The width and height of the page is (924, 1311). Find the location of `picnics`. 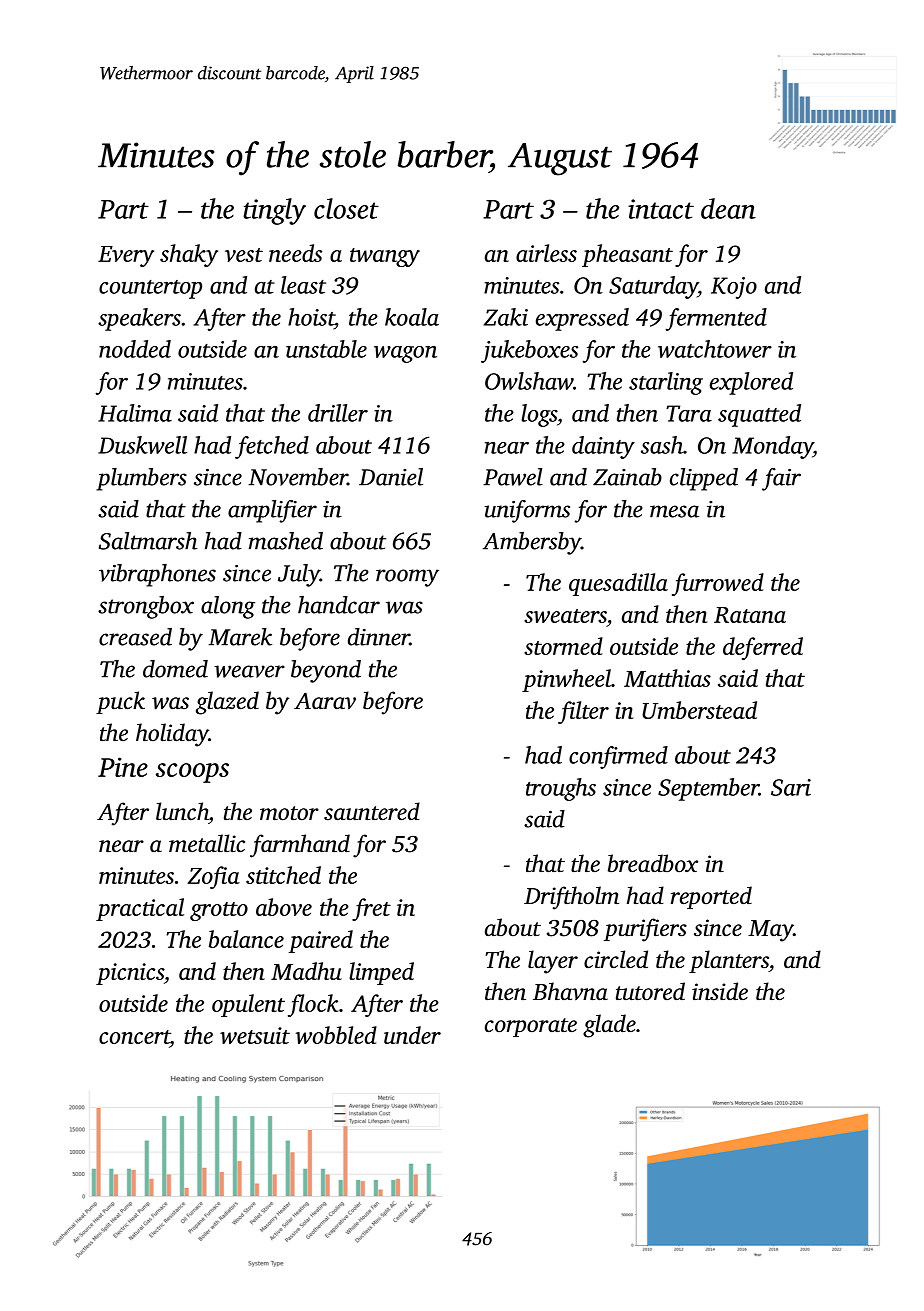

picnics is located at coordinates (130, 974).
